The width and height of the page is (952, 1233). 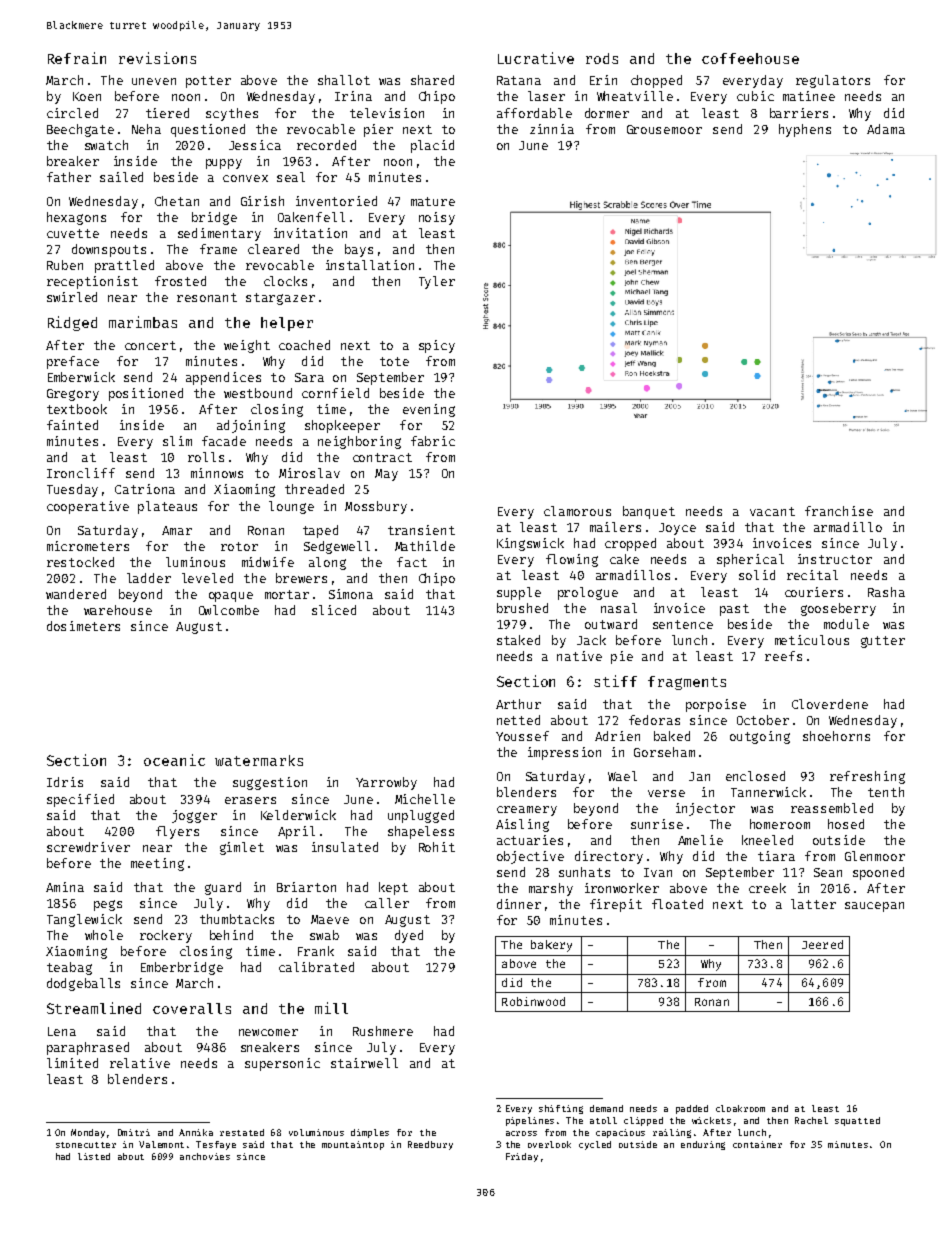 I want to click on midwife, so click(x=268, y=562).
